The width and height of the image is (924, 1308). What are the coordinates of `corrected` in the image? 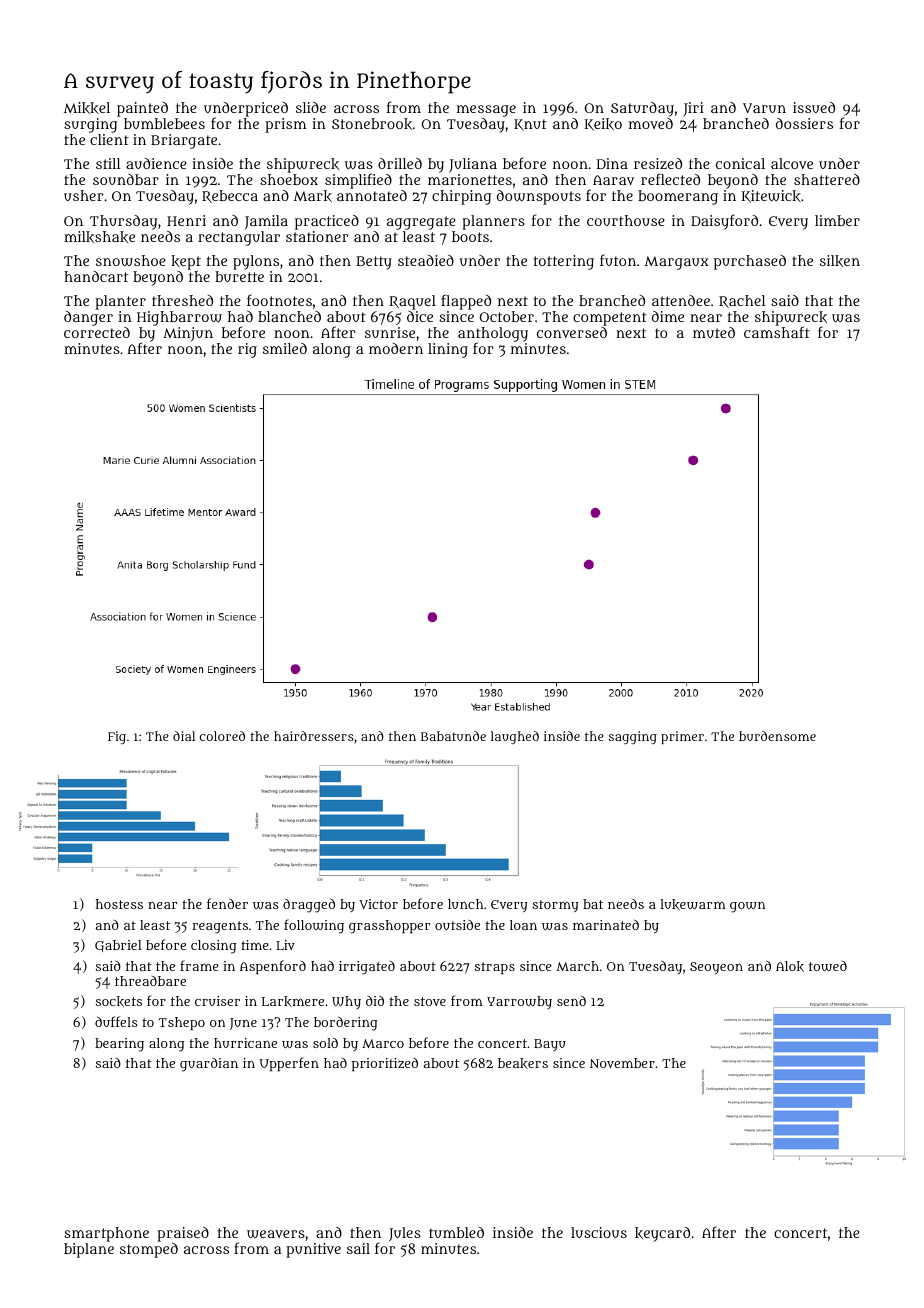 It's located at (97, 332).
